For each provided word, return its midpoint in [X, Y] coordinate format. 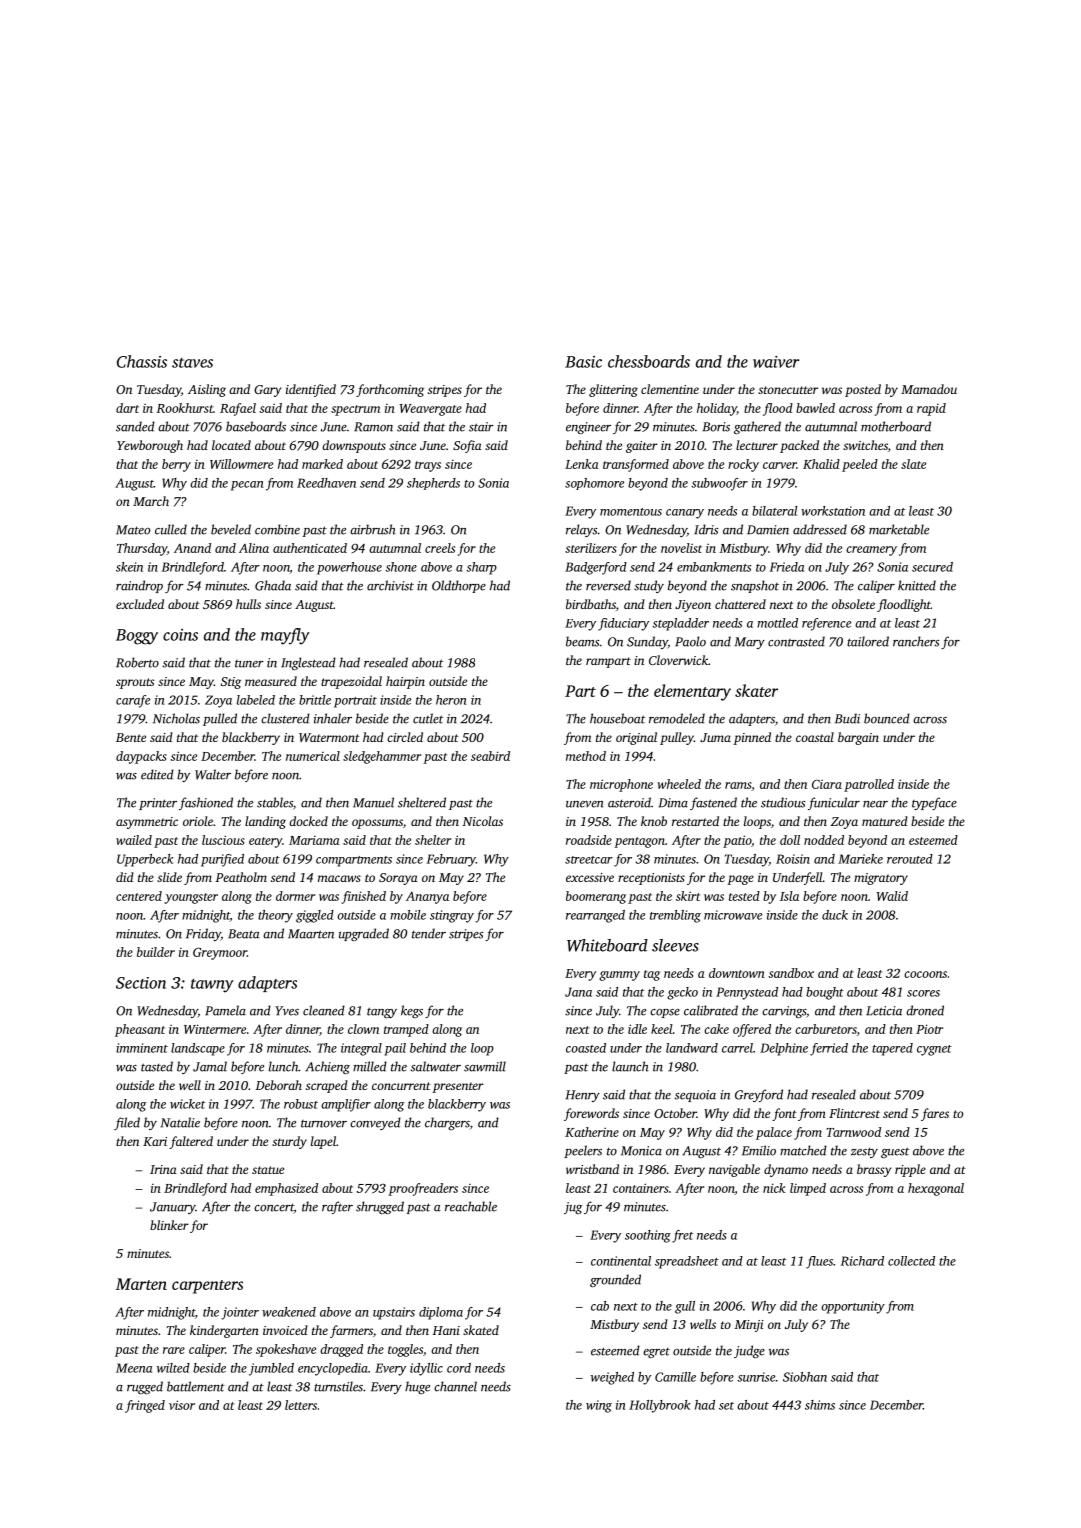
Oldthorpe [459, 586]
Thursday [142, 549]
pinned [752, 738]
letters [301, 1405]
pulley [677, 738]
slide [169, 877]
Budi [847, 718]
